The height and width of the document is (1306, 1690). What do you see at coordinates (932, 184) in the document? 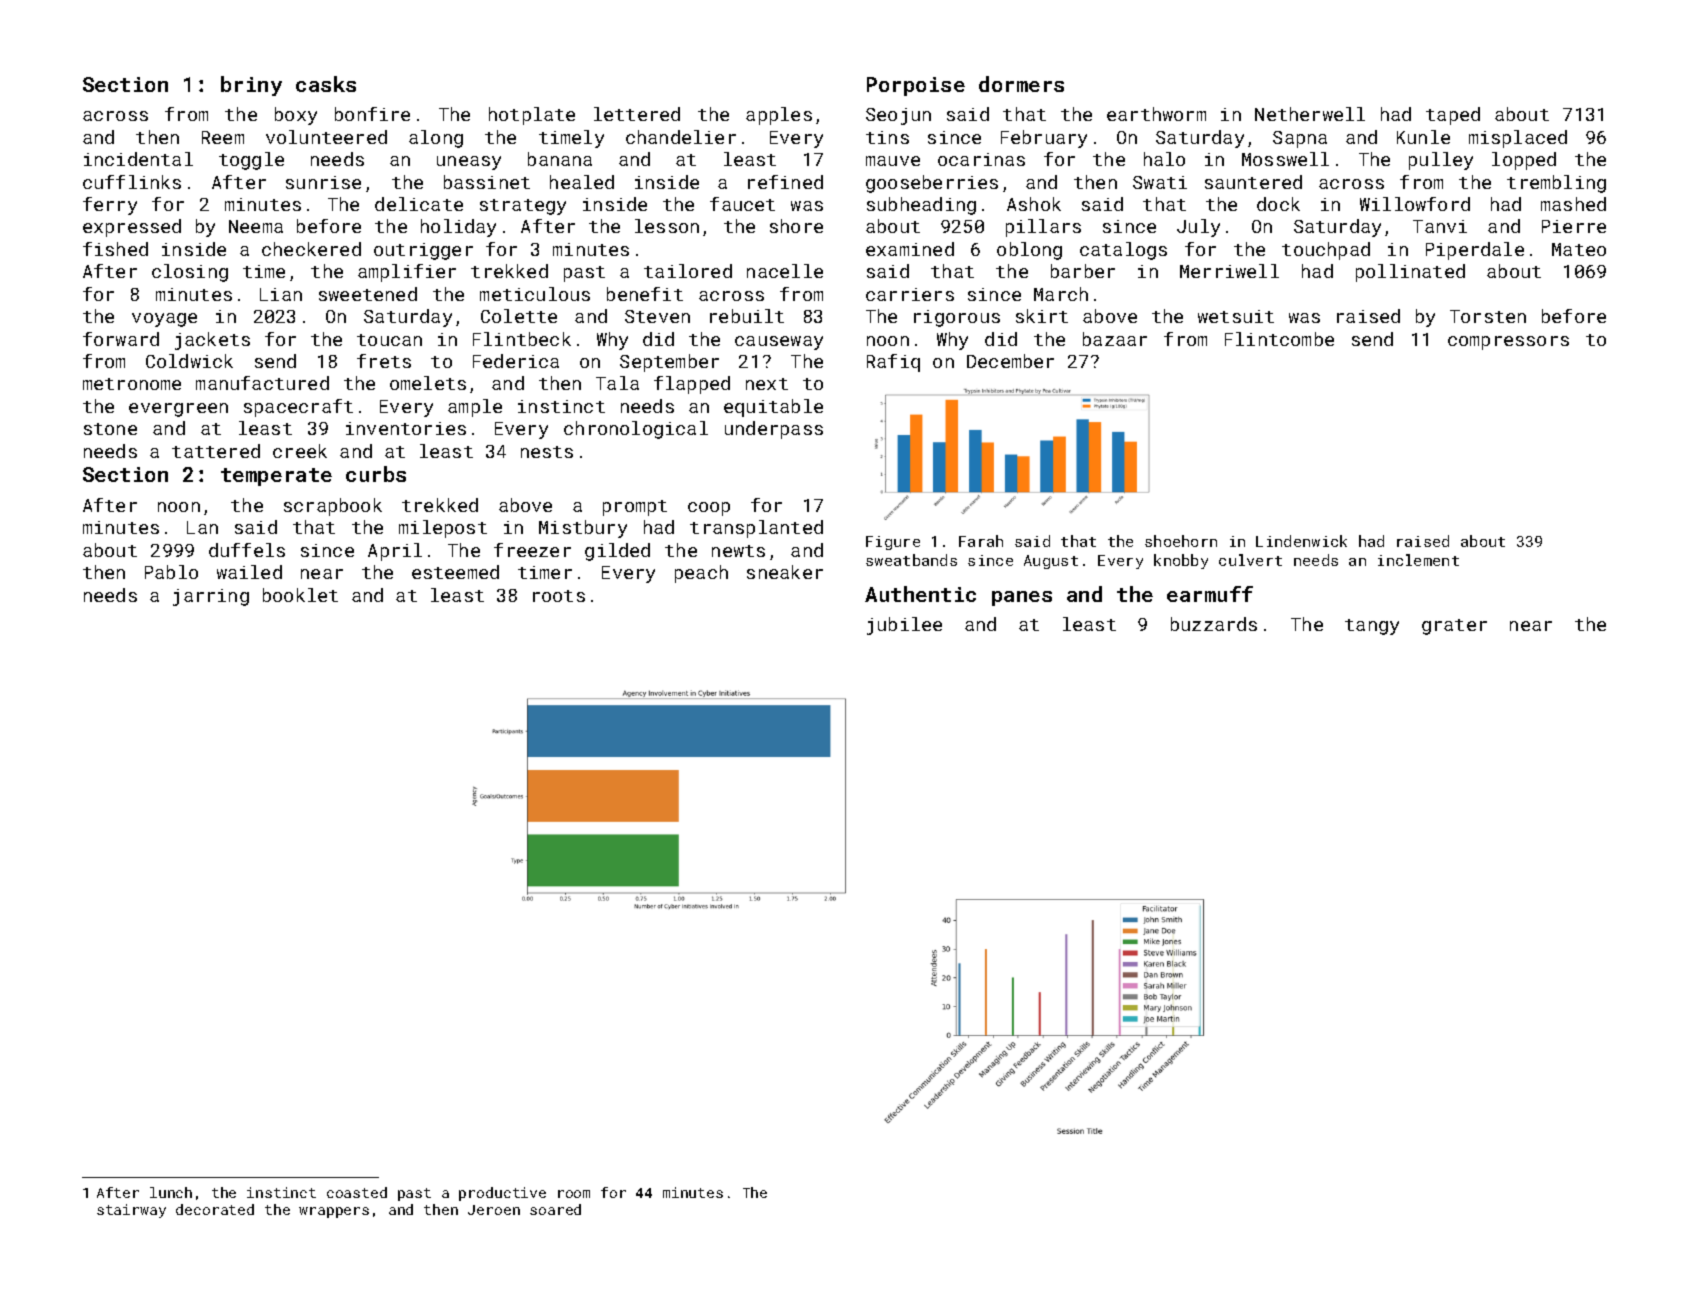
I see `gooseberries` at bounding box center [932, 184].
